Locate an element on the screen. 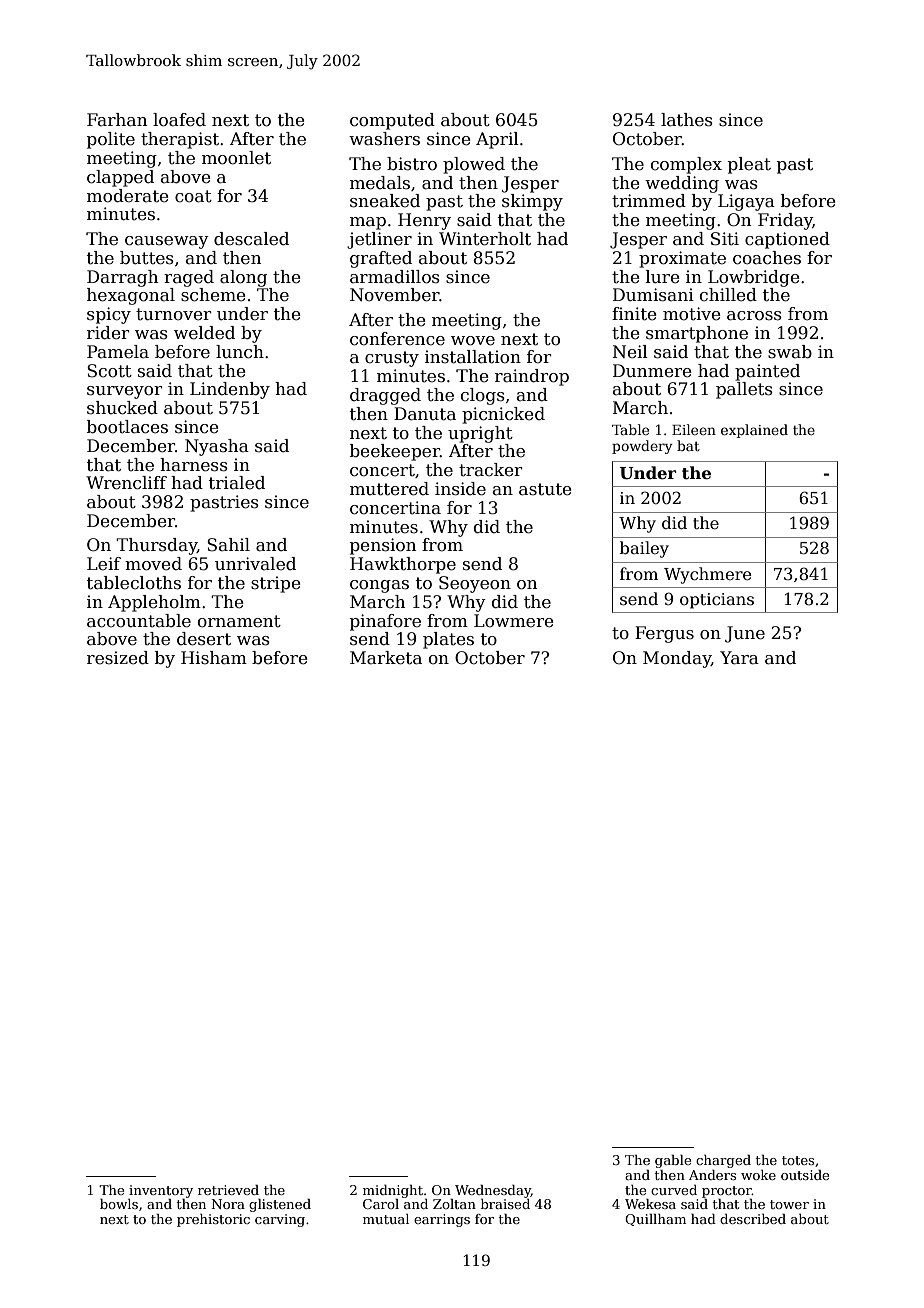 The height and width of the screenshot is (1308, 924). tower is located at coordinates (789, 1204).
